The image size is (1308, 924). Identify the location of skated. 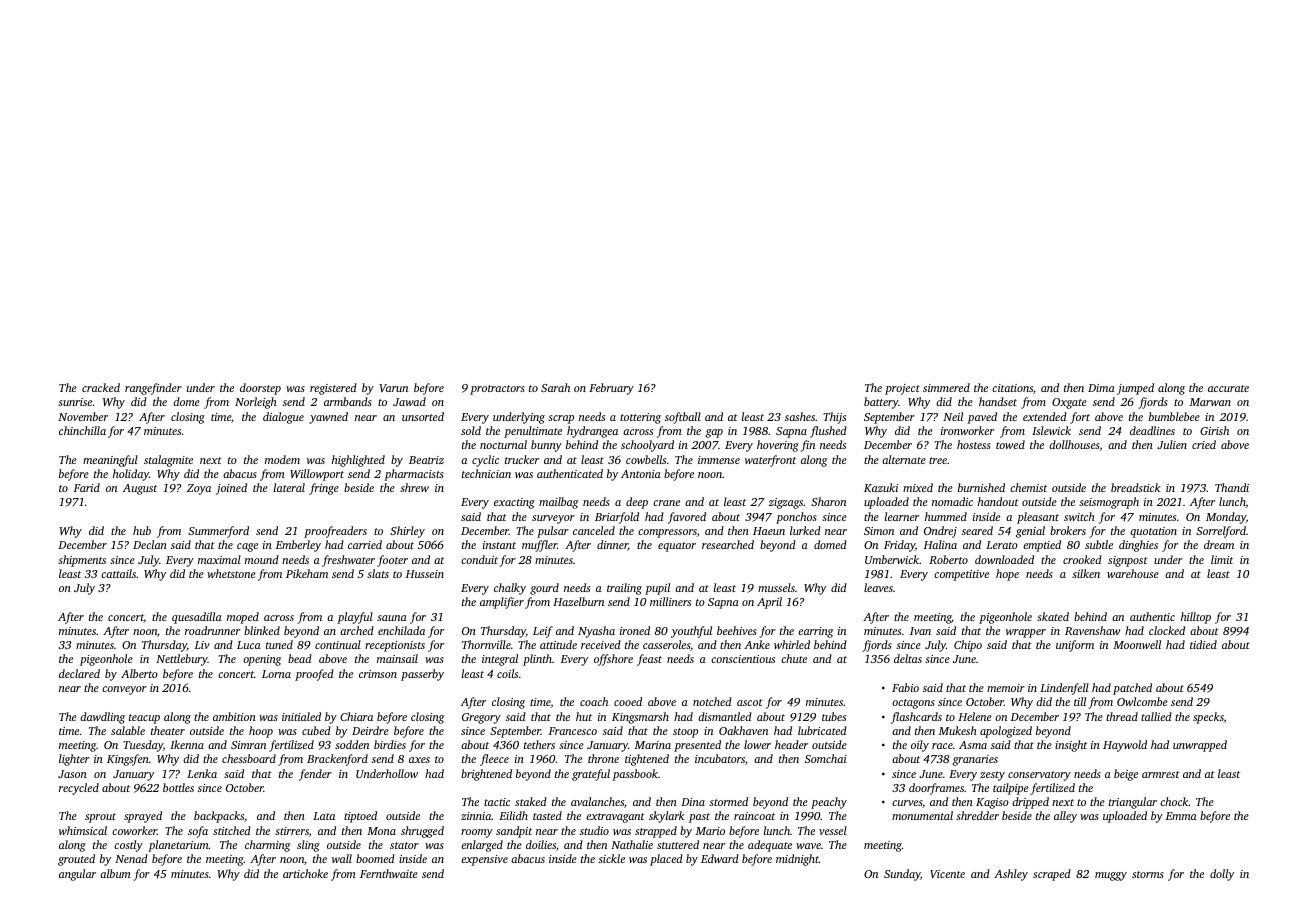
(1053, 616).
